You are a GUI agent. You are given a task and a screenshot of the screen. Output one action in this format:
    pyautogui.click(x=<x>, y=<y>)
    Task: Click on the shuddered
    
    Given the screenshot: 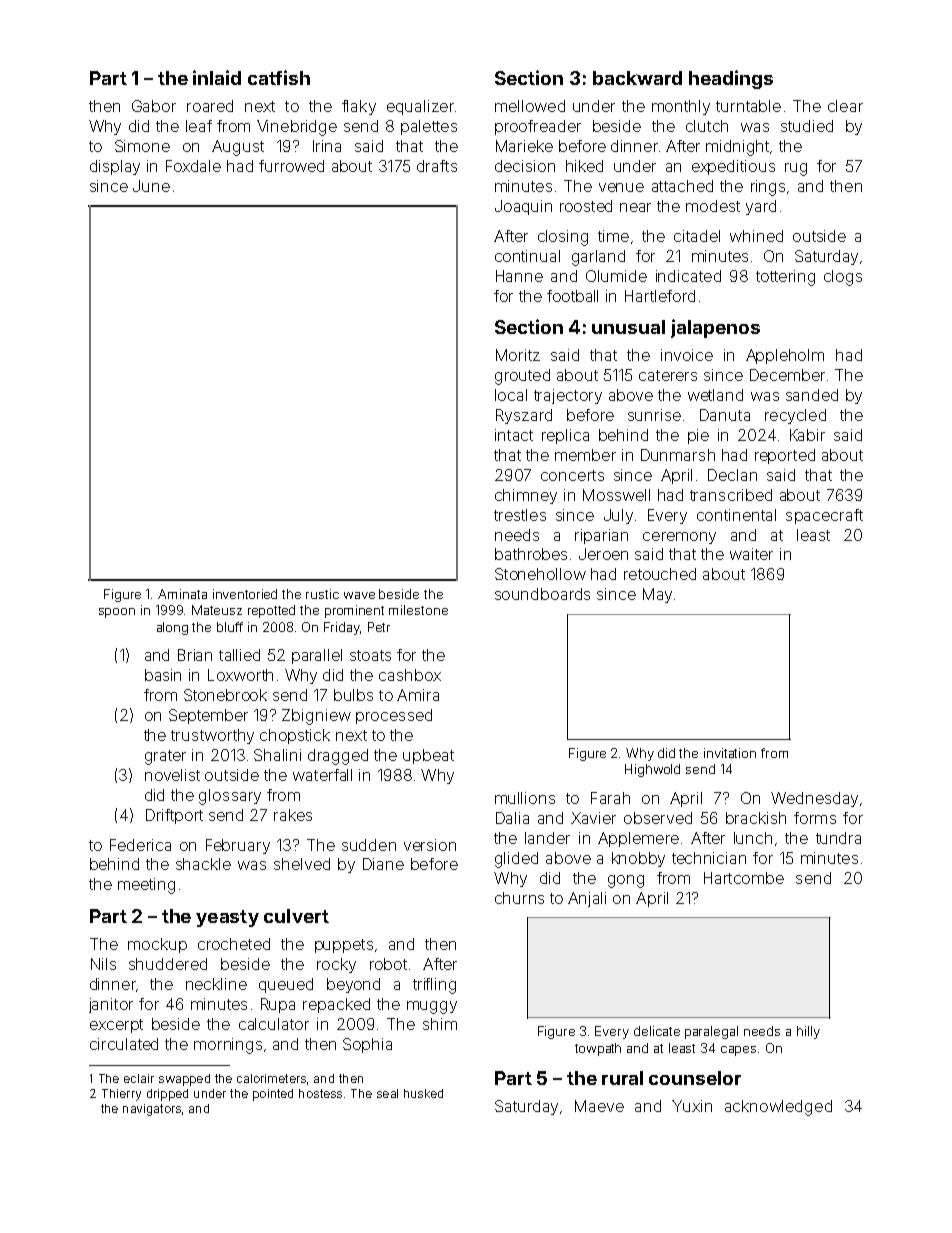 What is the action you would take?
    pyautogui.click(x=168, y=964)
